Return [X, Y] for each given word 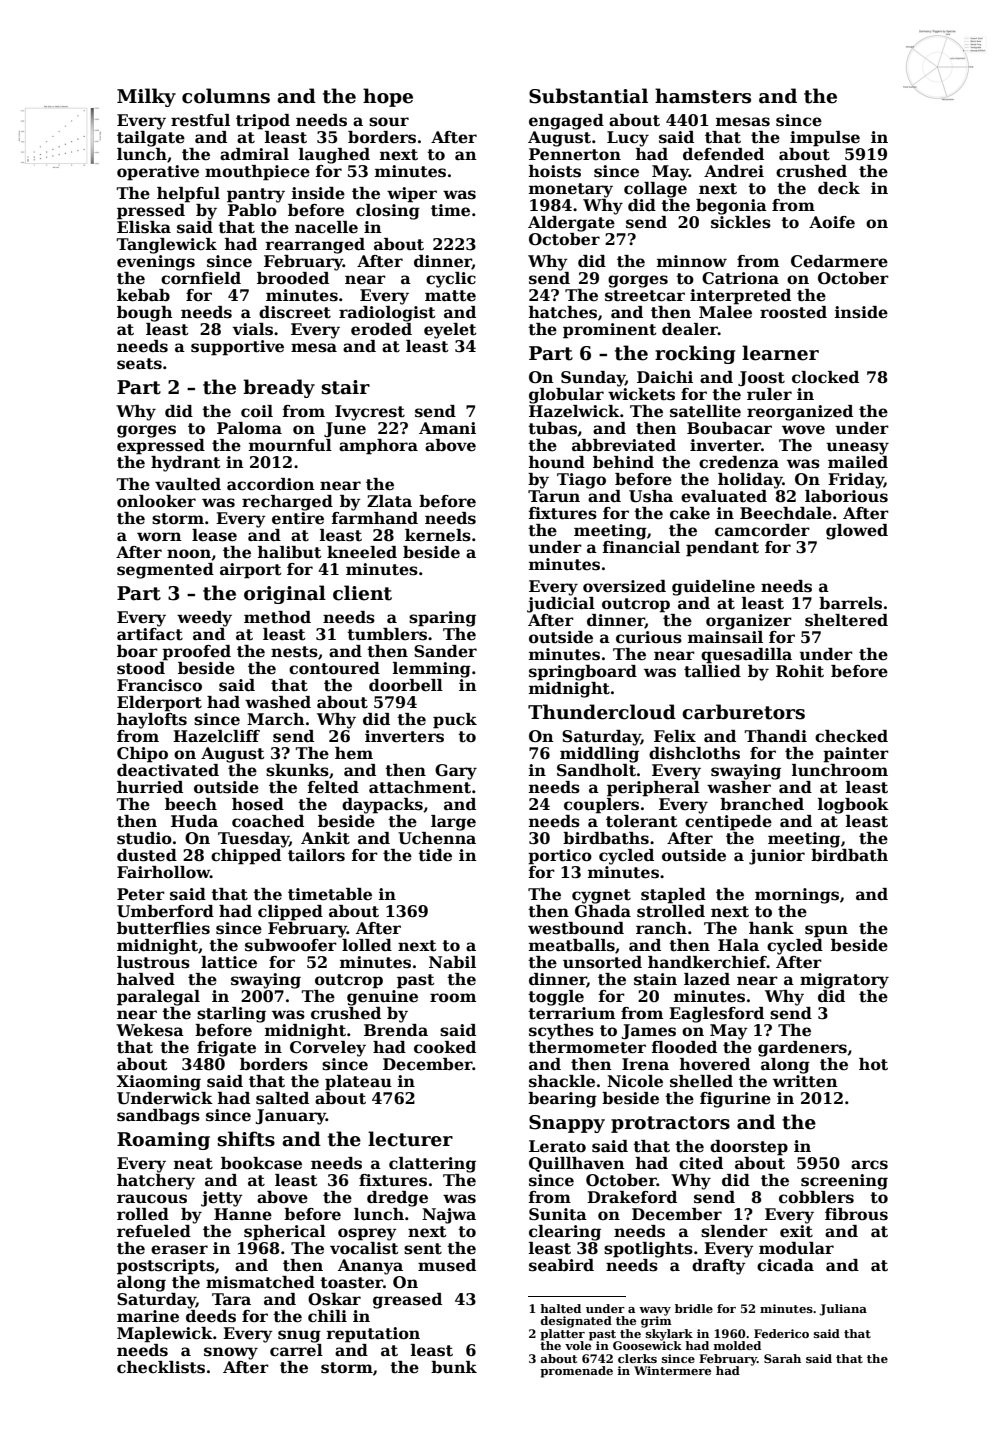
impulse [825, 139]
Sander [445, 651]
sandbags [158, 1117]
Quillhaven [577, 1164]
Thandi [775, 736]
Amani [447, 428]
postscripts [166, 1267]
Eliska [144, 227]
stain [655, 979]
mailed [858, 462]
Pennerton [575, 154]
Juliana [843, 1310]
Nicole [635, 1081]
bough [145, 314]
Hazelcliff [216, 736]
